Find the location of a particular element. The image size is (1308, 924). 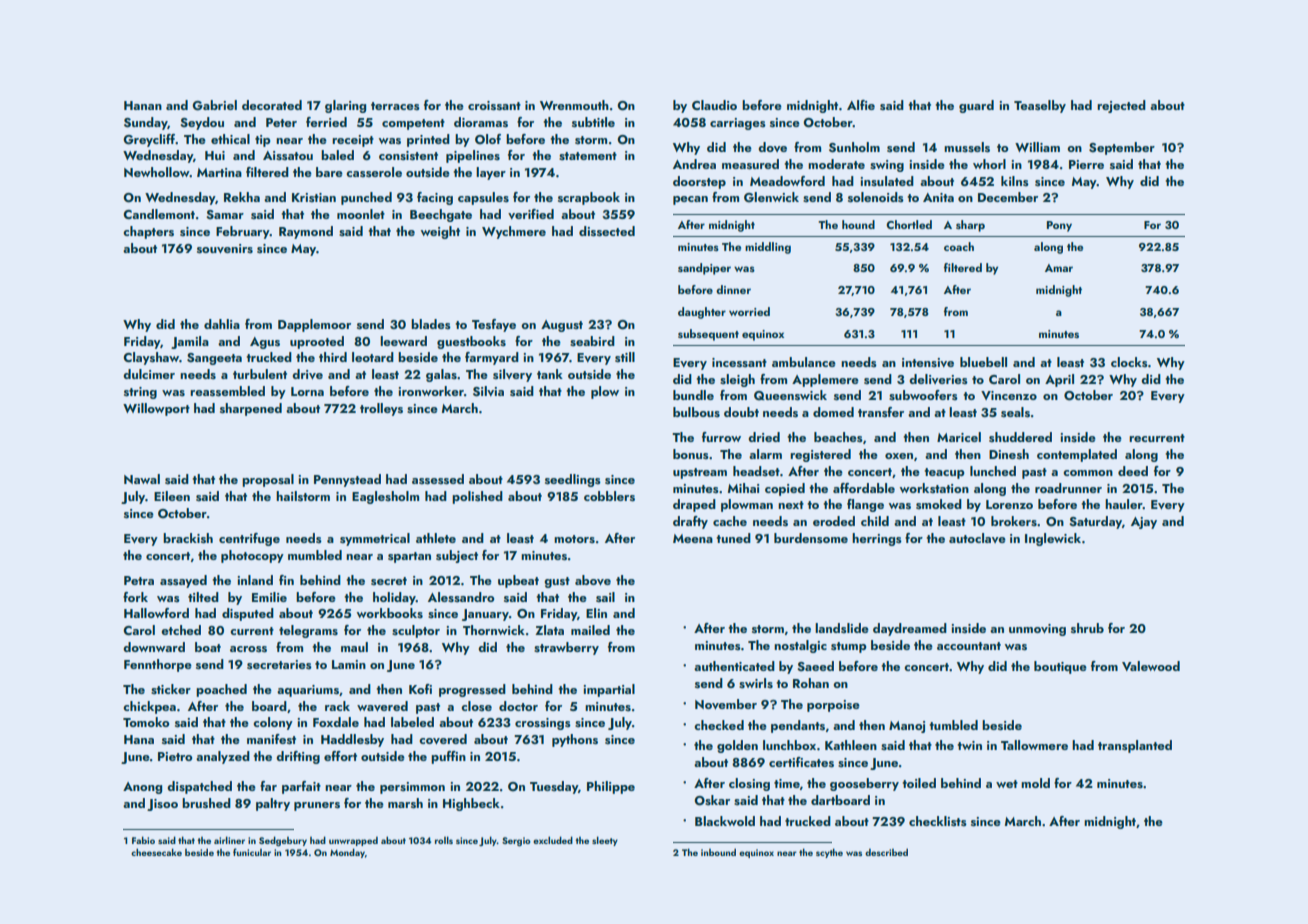

aquariums is located at coordinates (308, 691).
